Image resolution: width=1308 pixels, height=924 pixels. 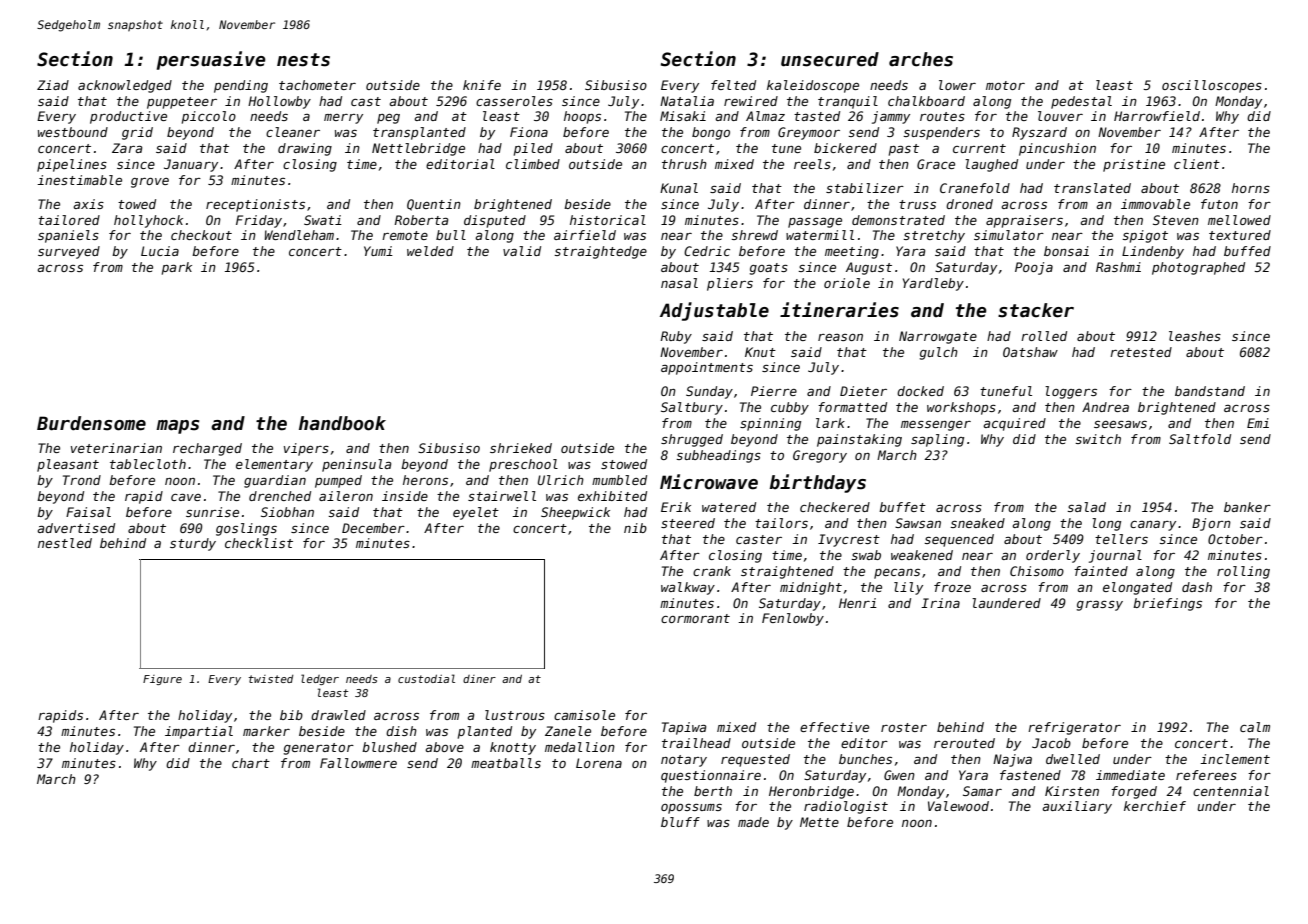 What do you see at coordinates (1195, 336) in the screenshot?
I see `leashes` at bounding box center [1195, 336].
